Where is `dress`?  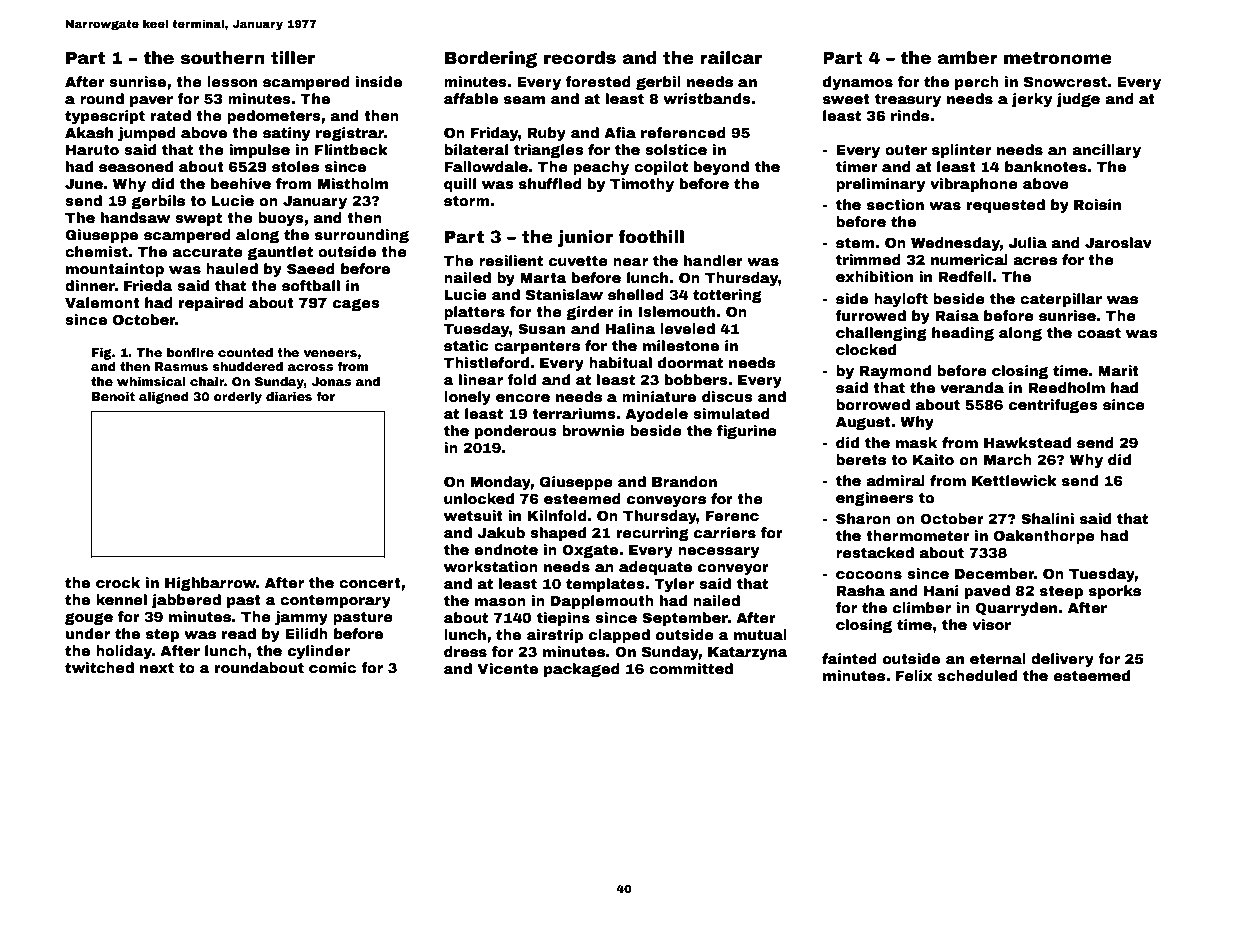 dress is located at coordinates (465, 651).
